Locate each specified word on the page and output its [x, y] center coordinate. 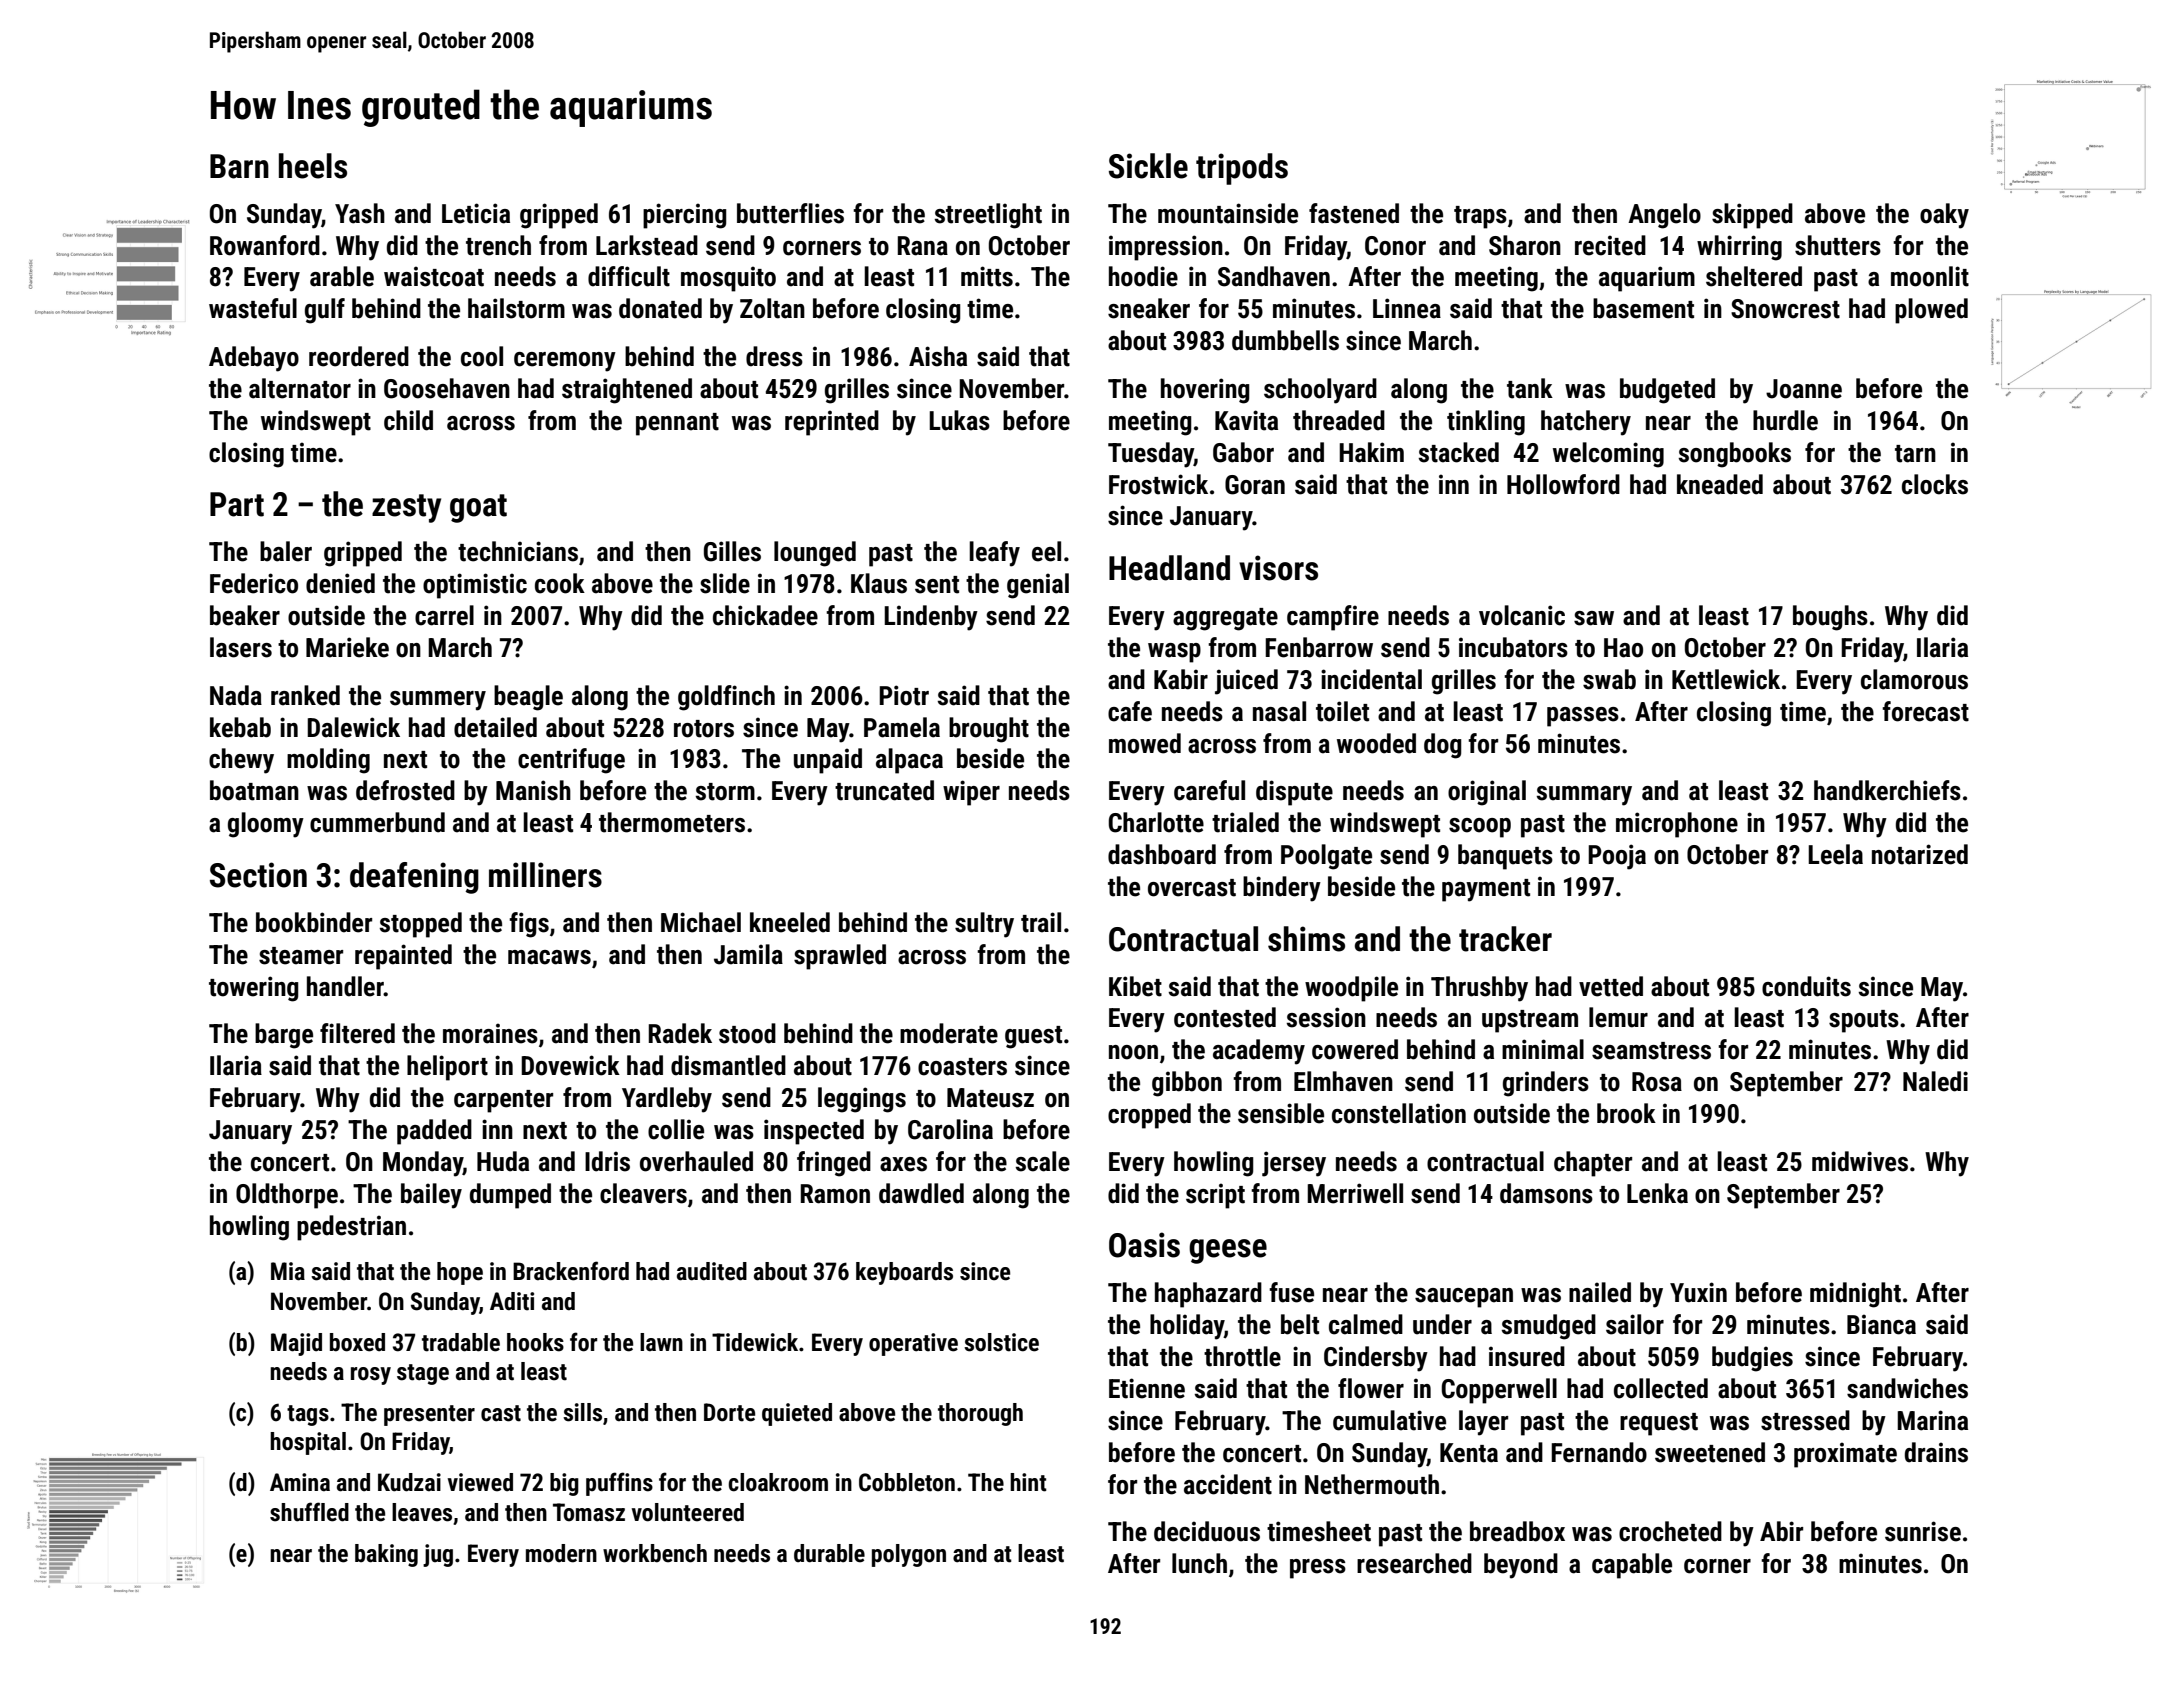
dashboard [1162, 854]
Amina [300, 1482]
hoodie [1143, 276]
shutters [1838, 245]
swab [1609, 679]
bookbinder [314, 922]
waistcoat [434, 276]
